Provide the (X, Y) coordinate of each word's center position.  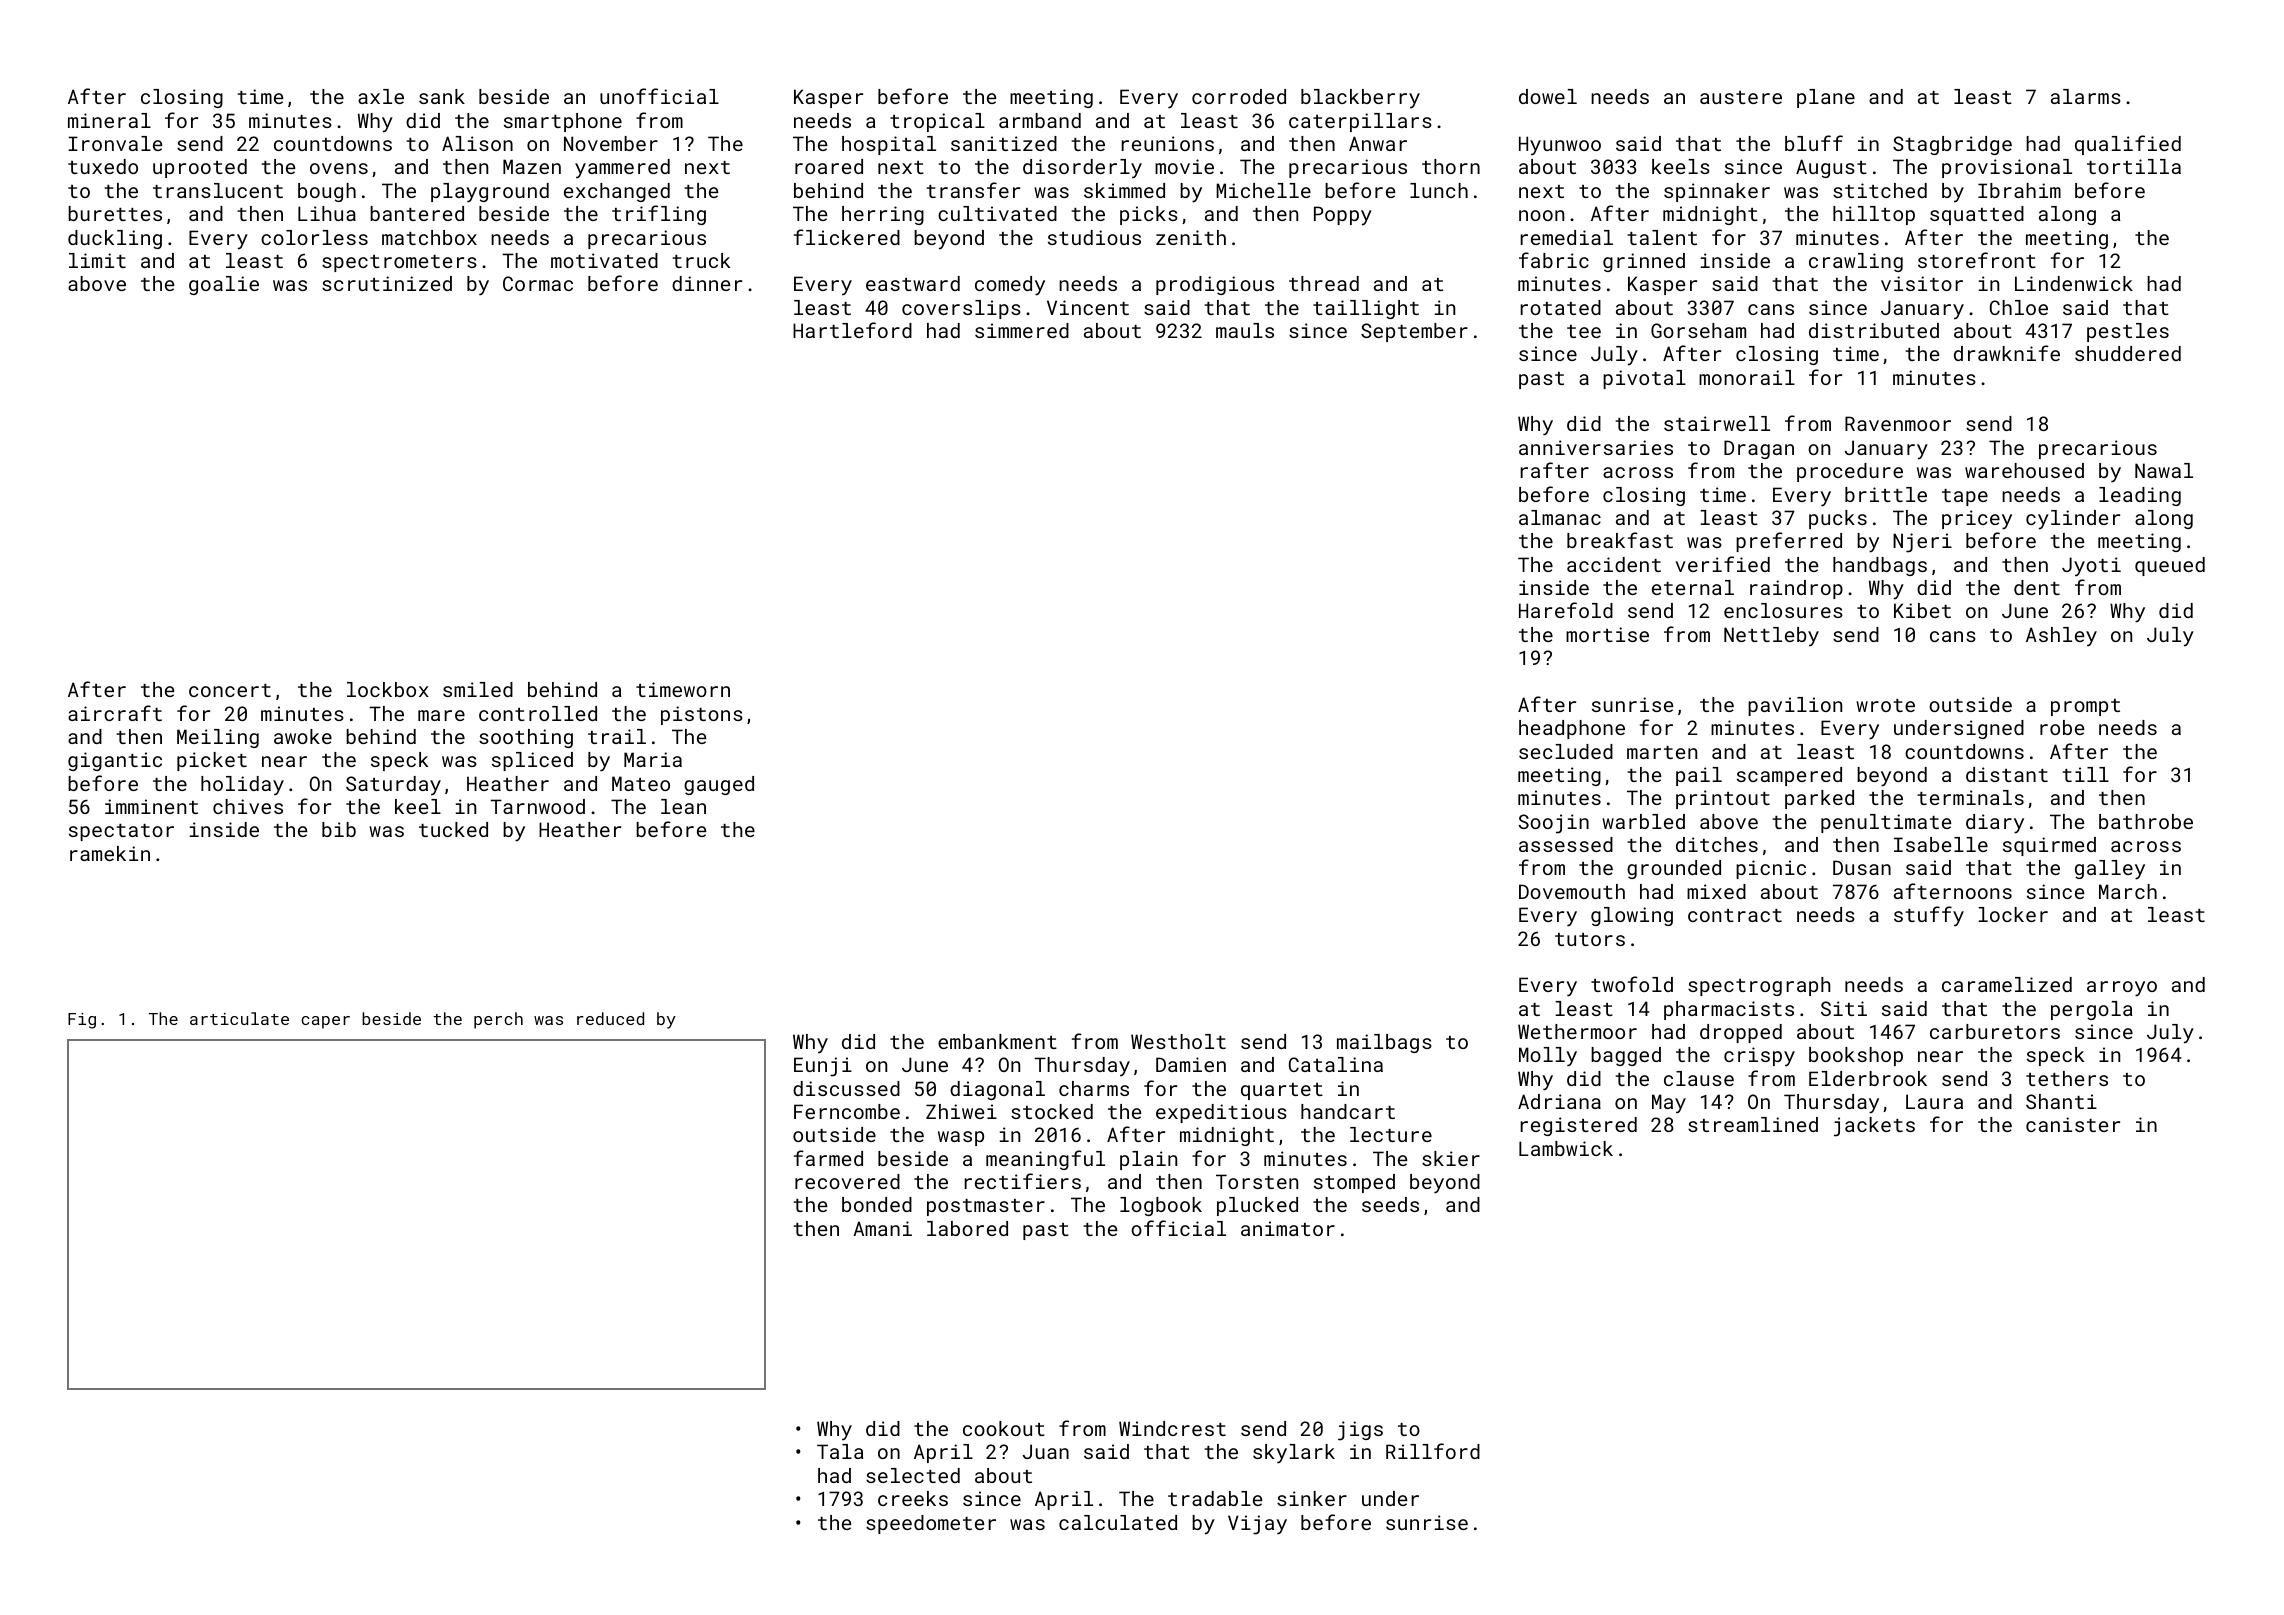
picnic (1771, 869)
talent (1662, 237)
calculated (1118, 1522)
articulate (239, 1018)
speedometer (931, 1524)
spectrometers (399, 263)
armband (1040, 120)
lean (683, 806)
